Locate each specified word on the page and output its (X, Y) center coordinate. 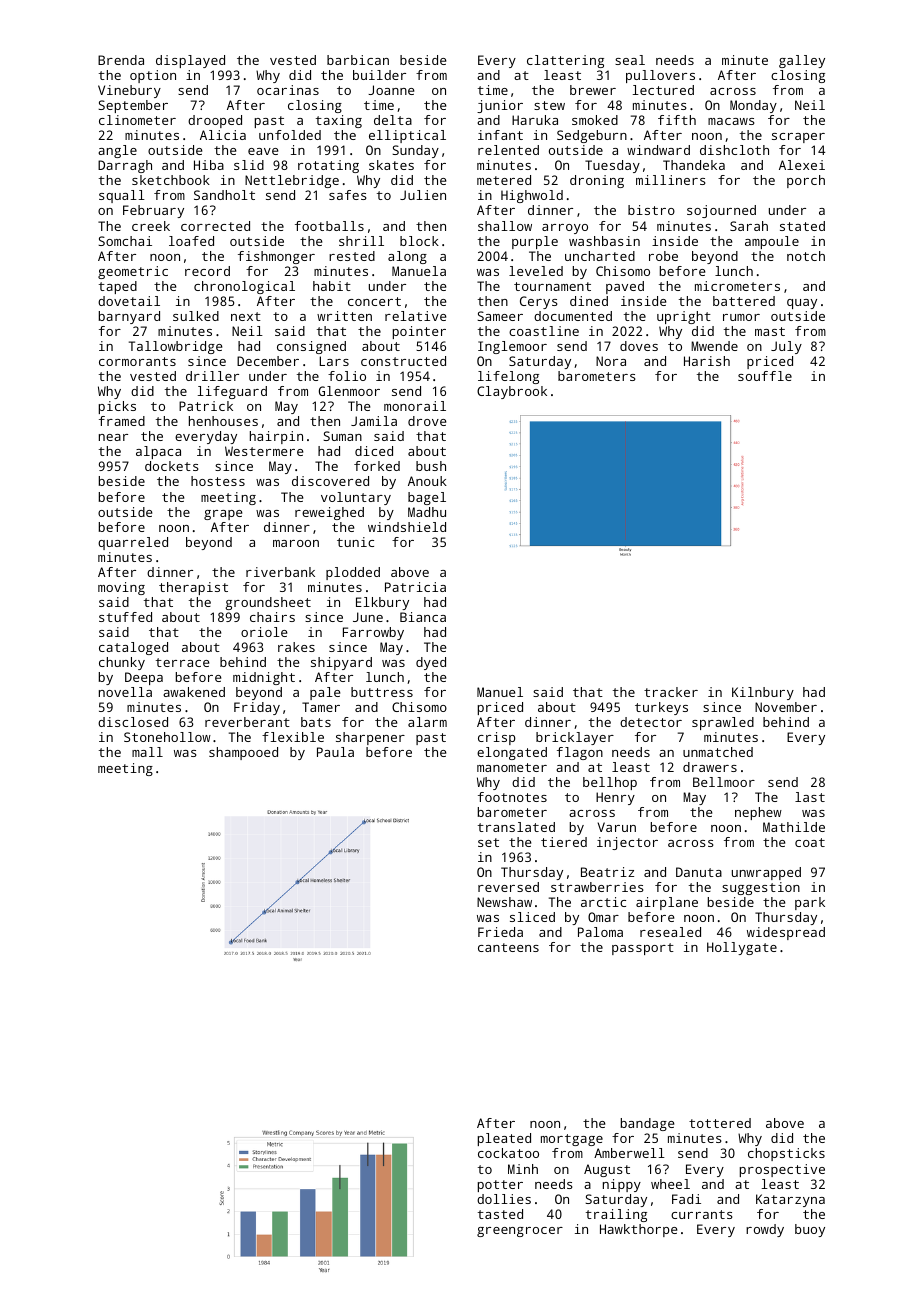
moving (121, 588)
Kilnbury (763, 693)
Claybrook (512, 392)
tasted (500, 1214)
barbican (358, 60)
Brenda (121, 60)
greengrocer (520, 1232)
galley (802, 61)
